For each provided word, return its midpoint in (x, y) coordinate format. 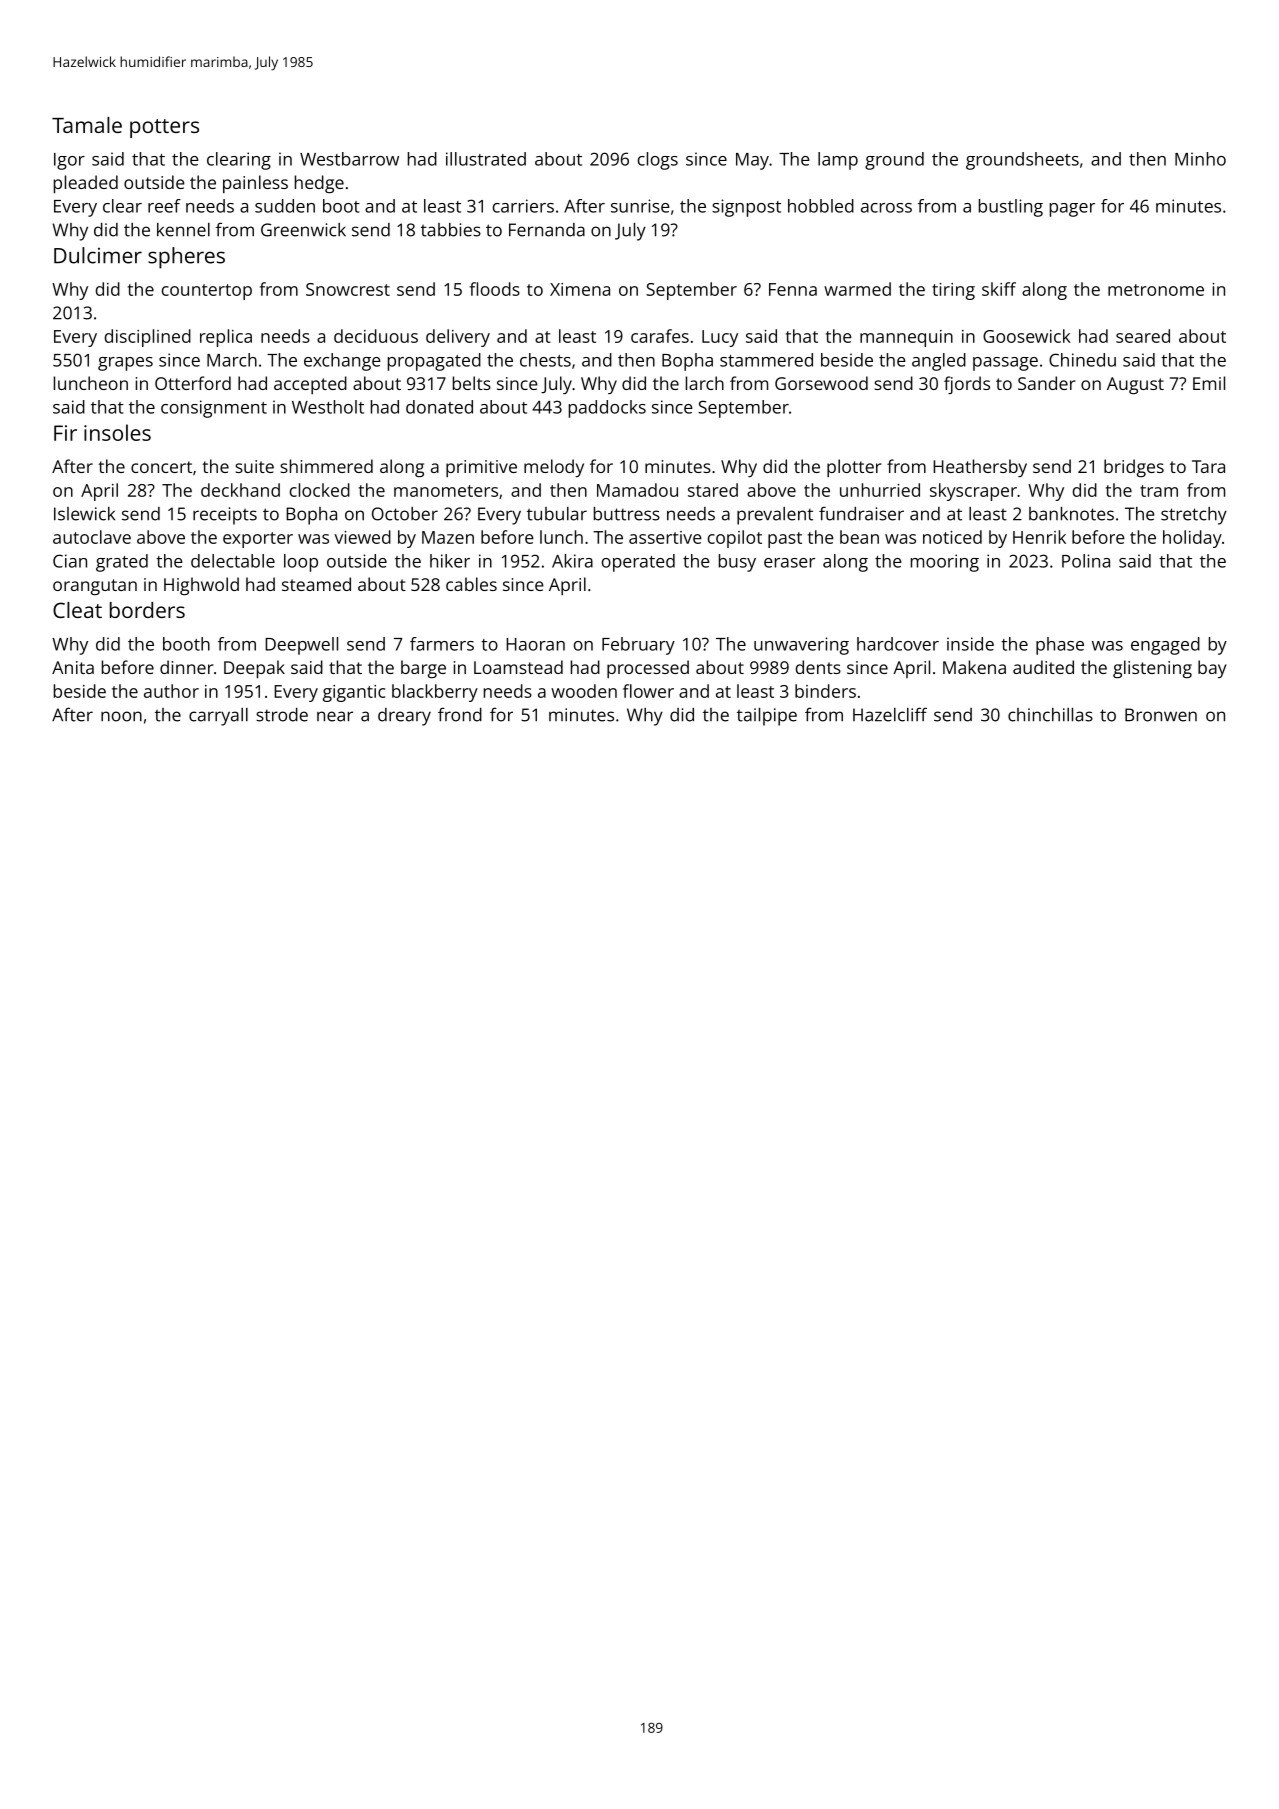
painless (255, 184)
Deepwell (301, 646)
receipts (225, 516)
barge (423, 669)
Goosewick (1027, 336)
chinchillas (1050, 715)
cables (471, 584)
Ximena (580, 289)
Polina (1086, 561)
